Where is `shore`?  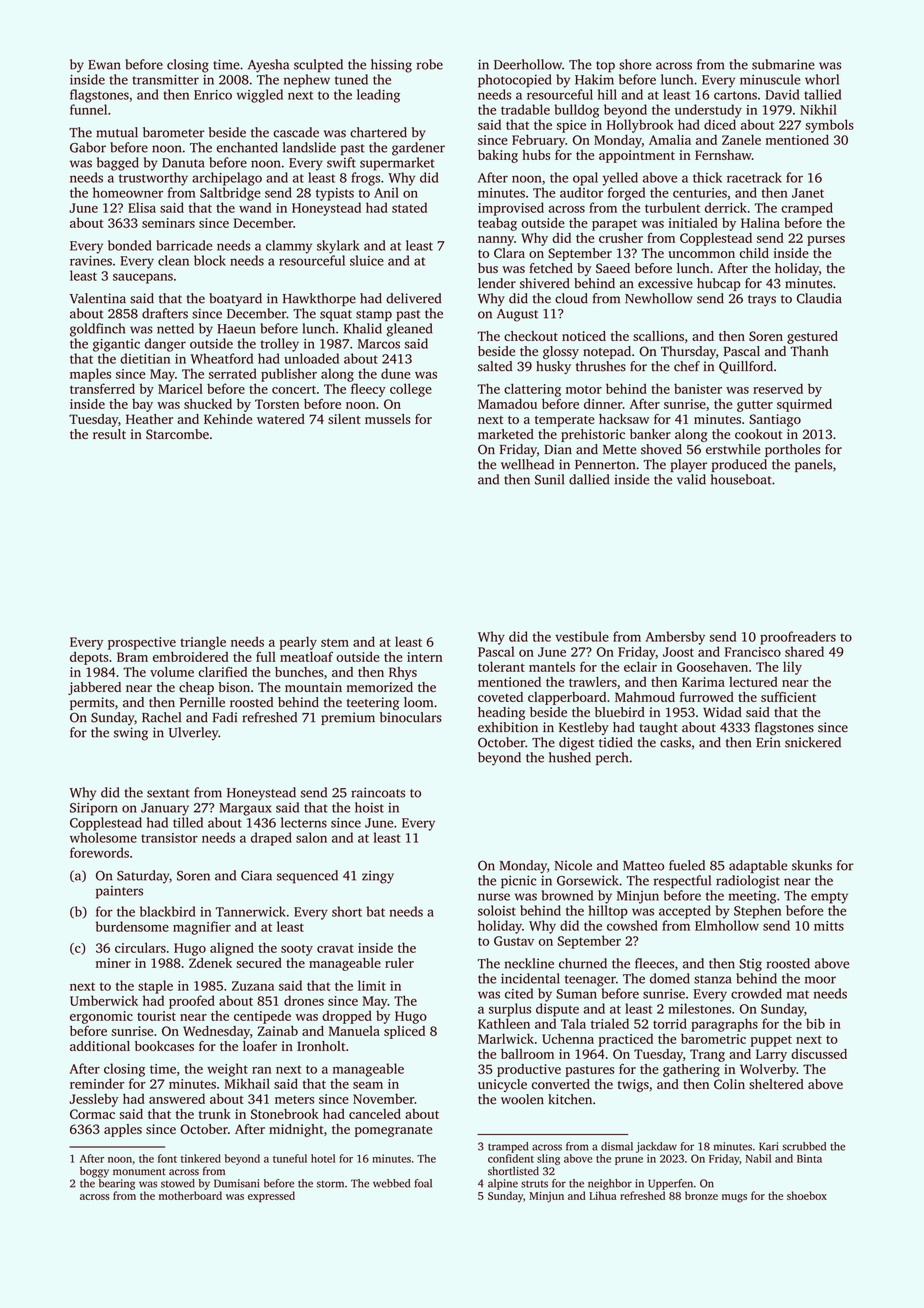
shore is located at coordinates (635, 64).
